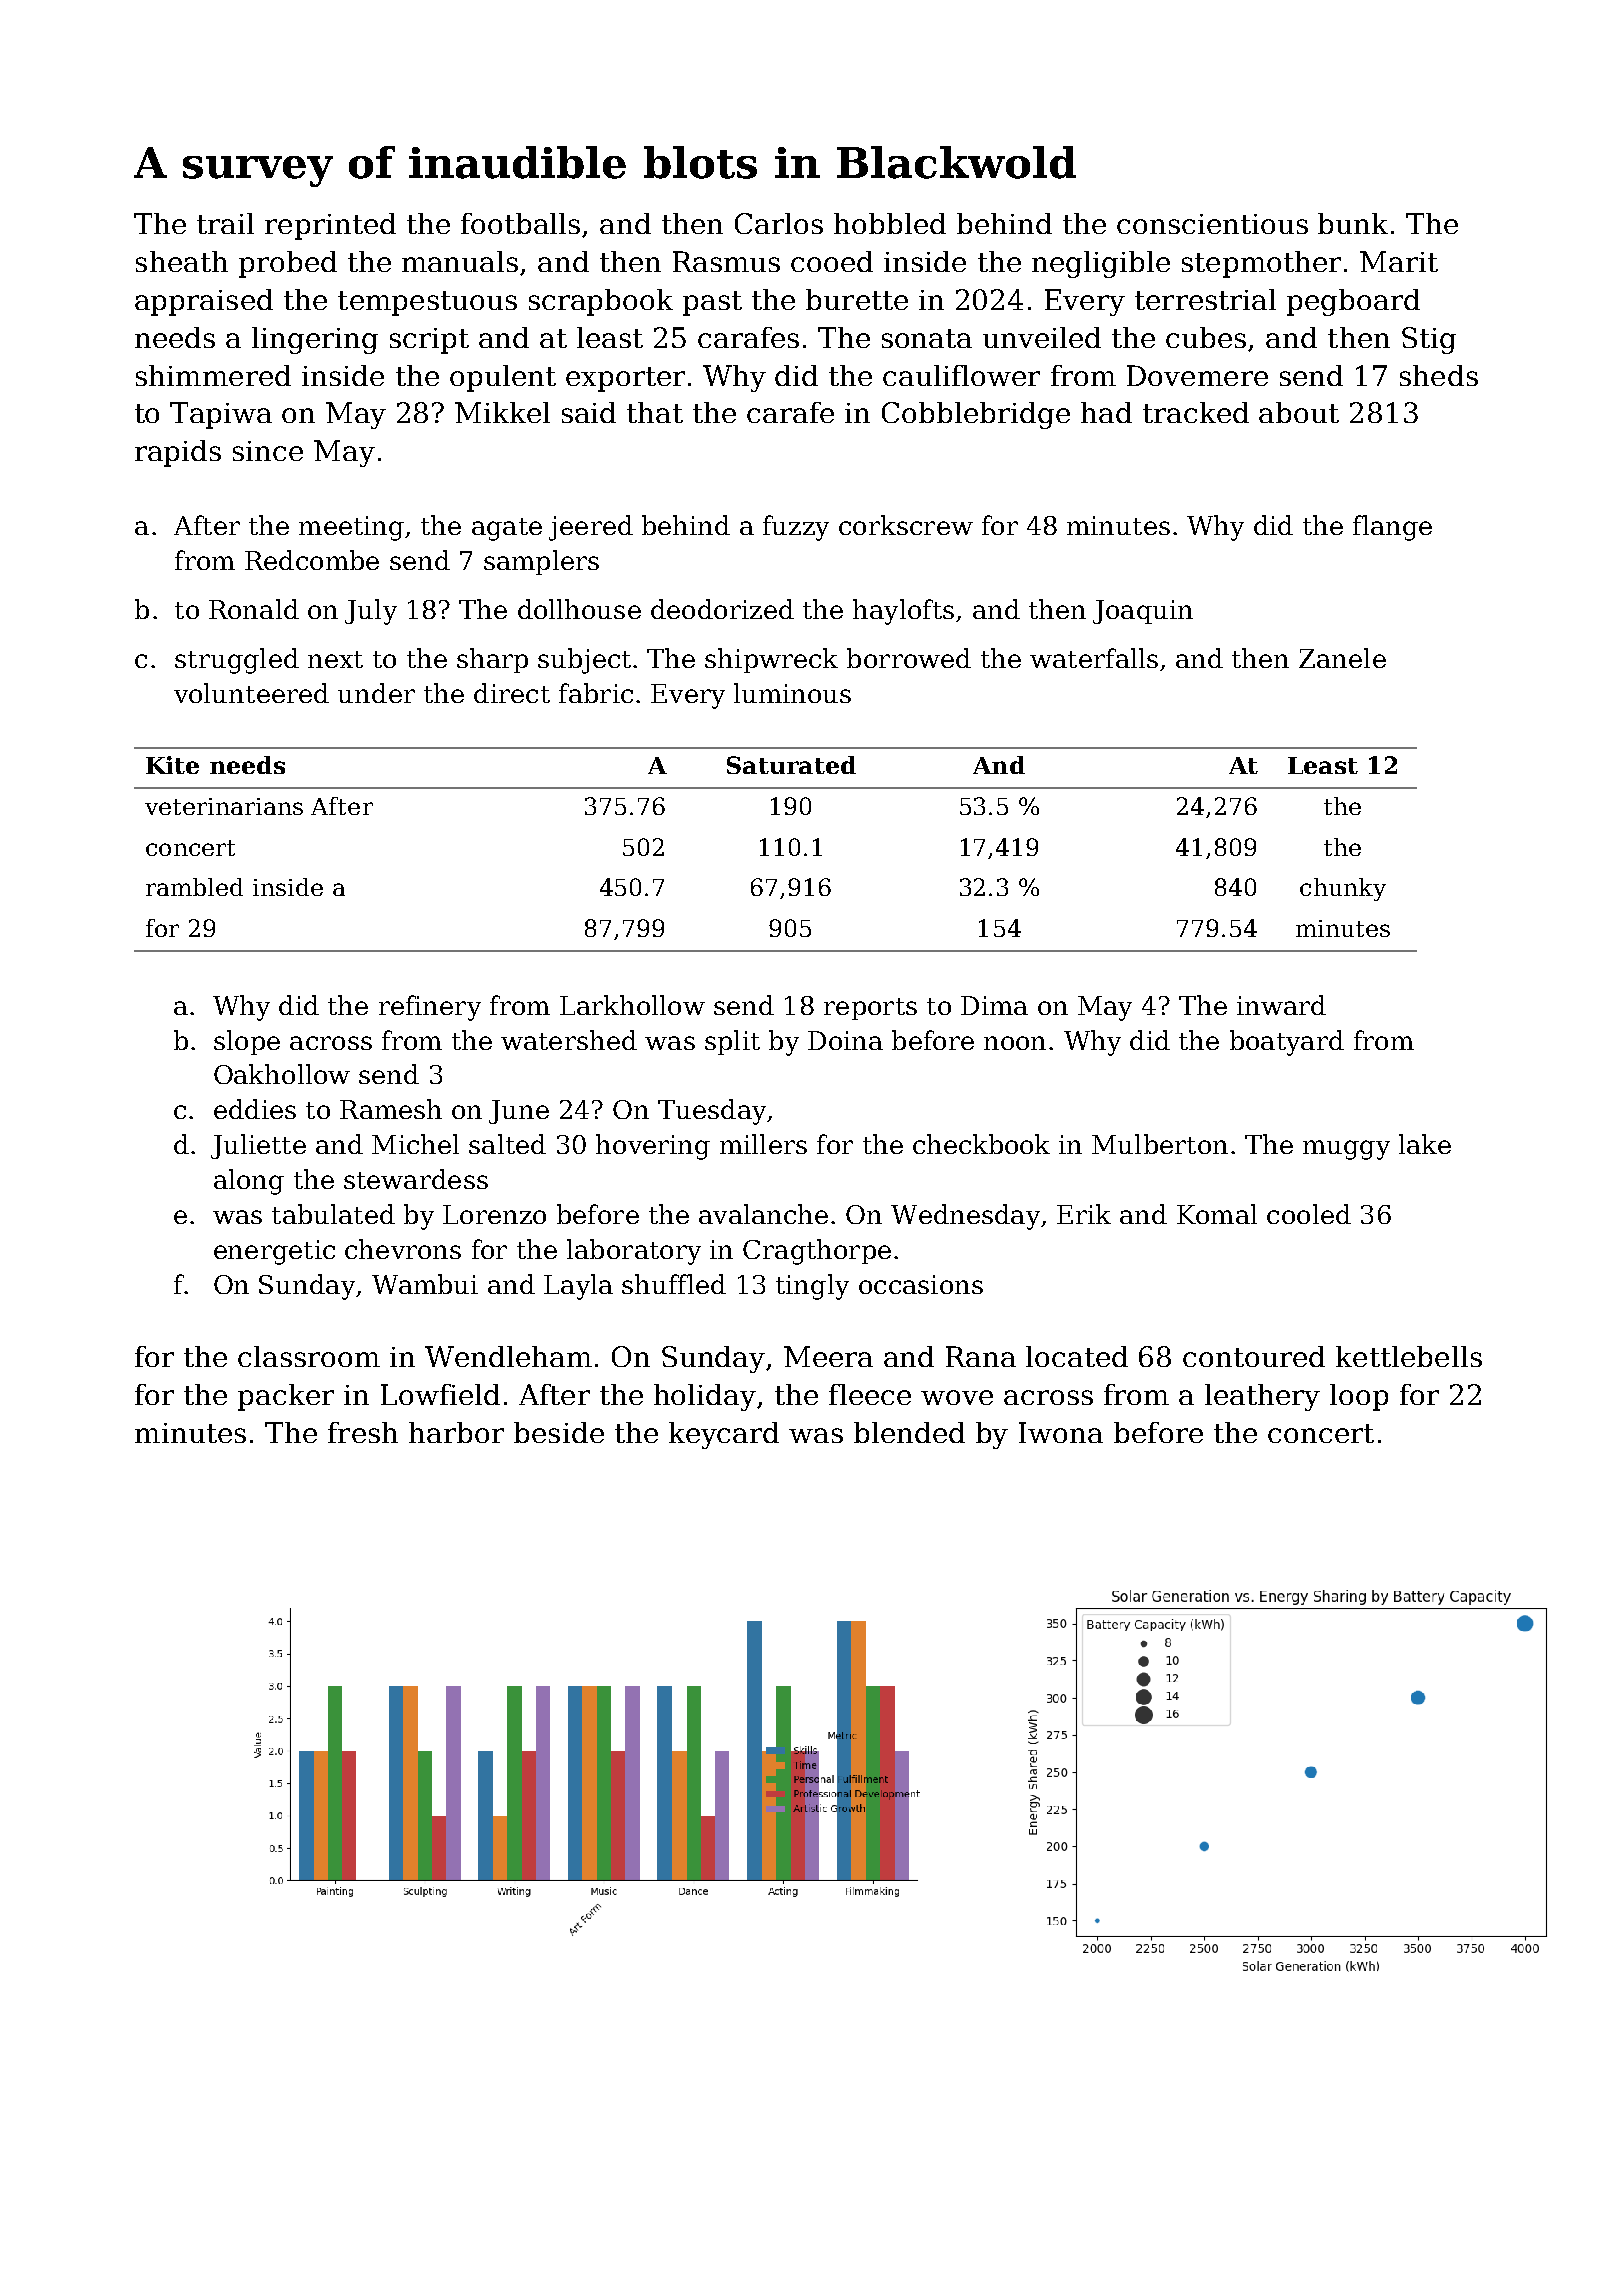 Image resolution: width=1620 pixels, height=2292 pixels. Describe the element at coordinates (625, 379) in the image. I see `exporter` at that location.
